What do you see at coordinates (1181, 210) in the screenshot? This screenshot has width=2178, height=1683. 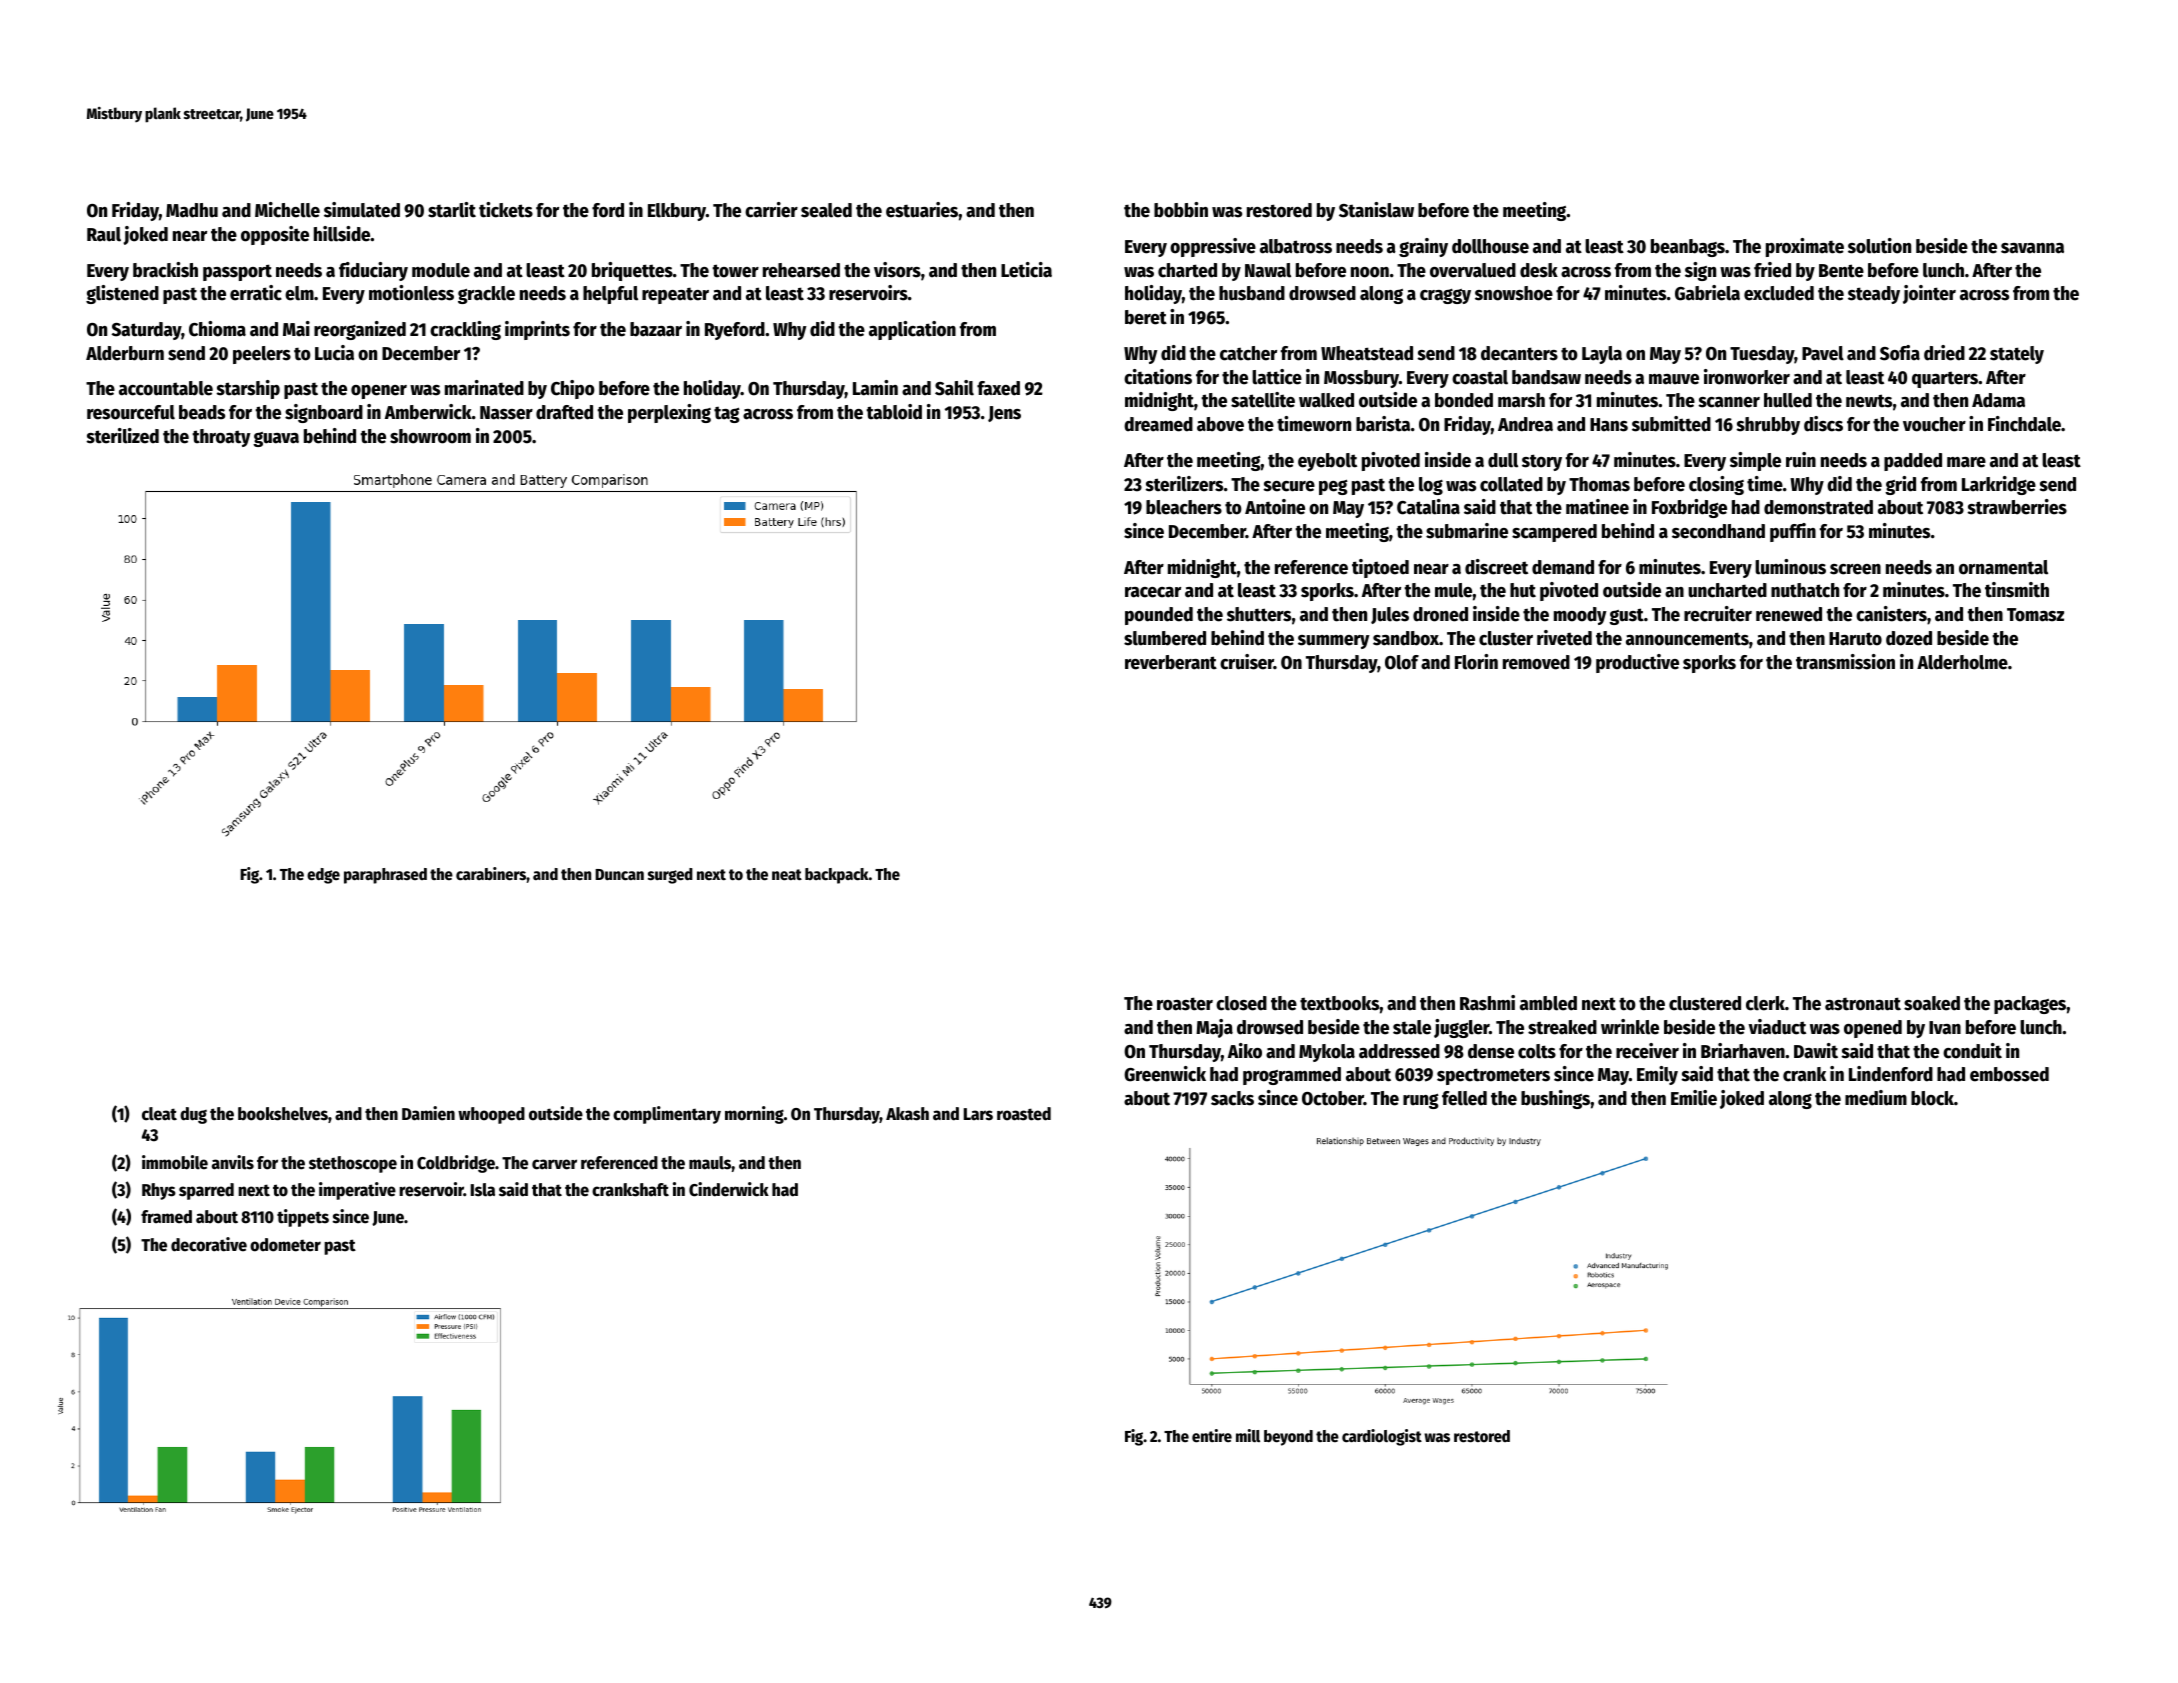 I see `bobbin` at bounding box center [1181, 210].
